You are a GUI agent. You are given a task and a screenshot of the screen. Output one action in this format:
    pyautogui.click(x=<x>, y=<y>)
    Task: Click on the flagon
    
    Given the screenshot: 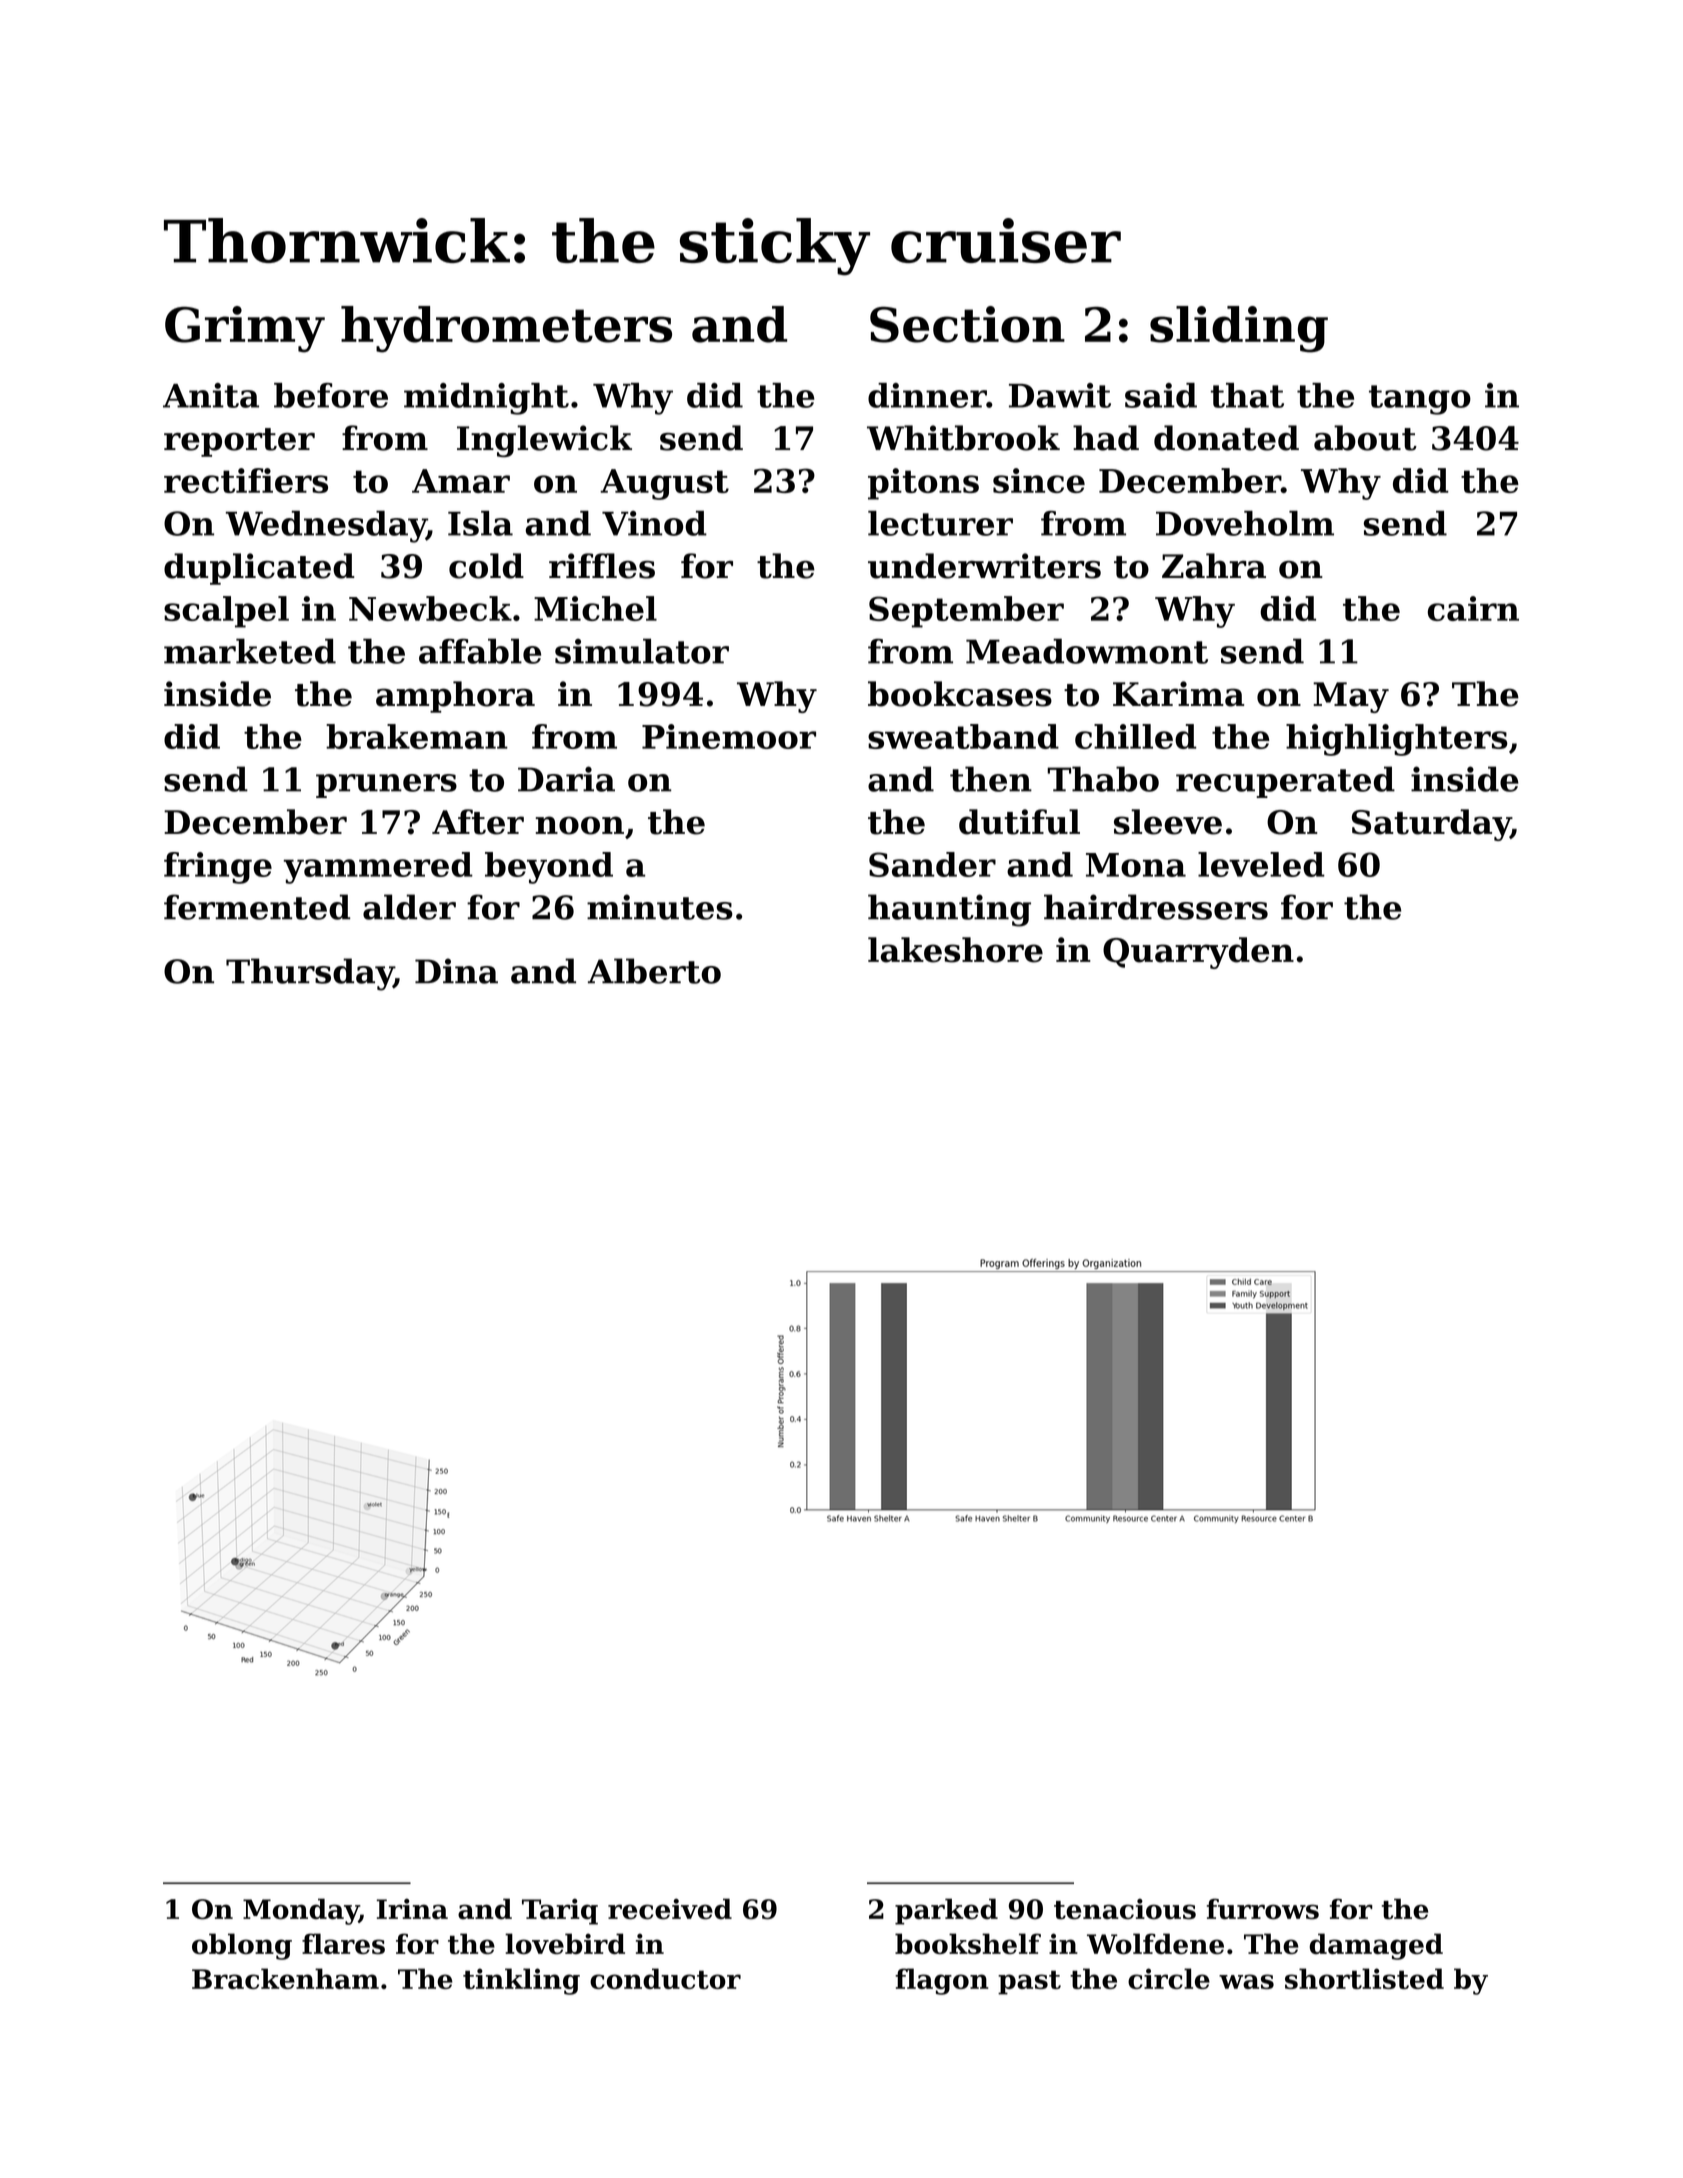 What is the action you would take?
    pyautogui.click(x=941, y=1981)
